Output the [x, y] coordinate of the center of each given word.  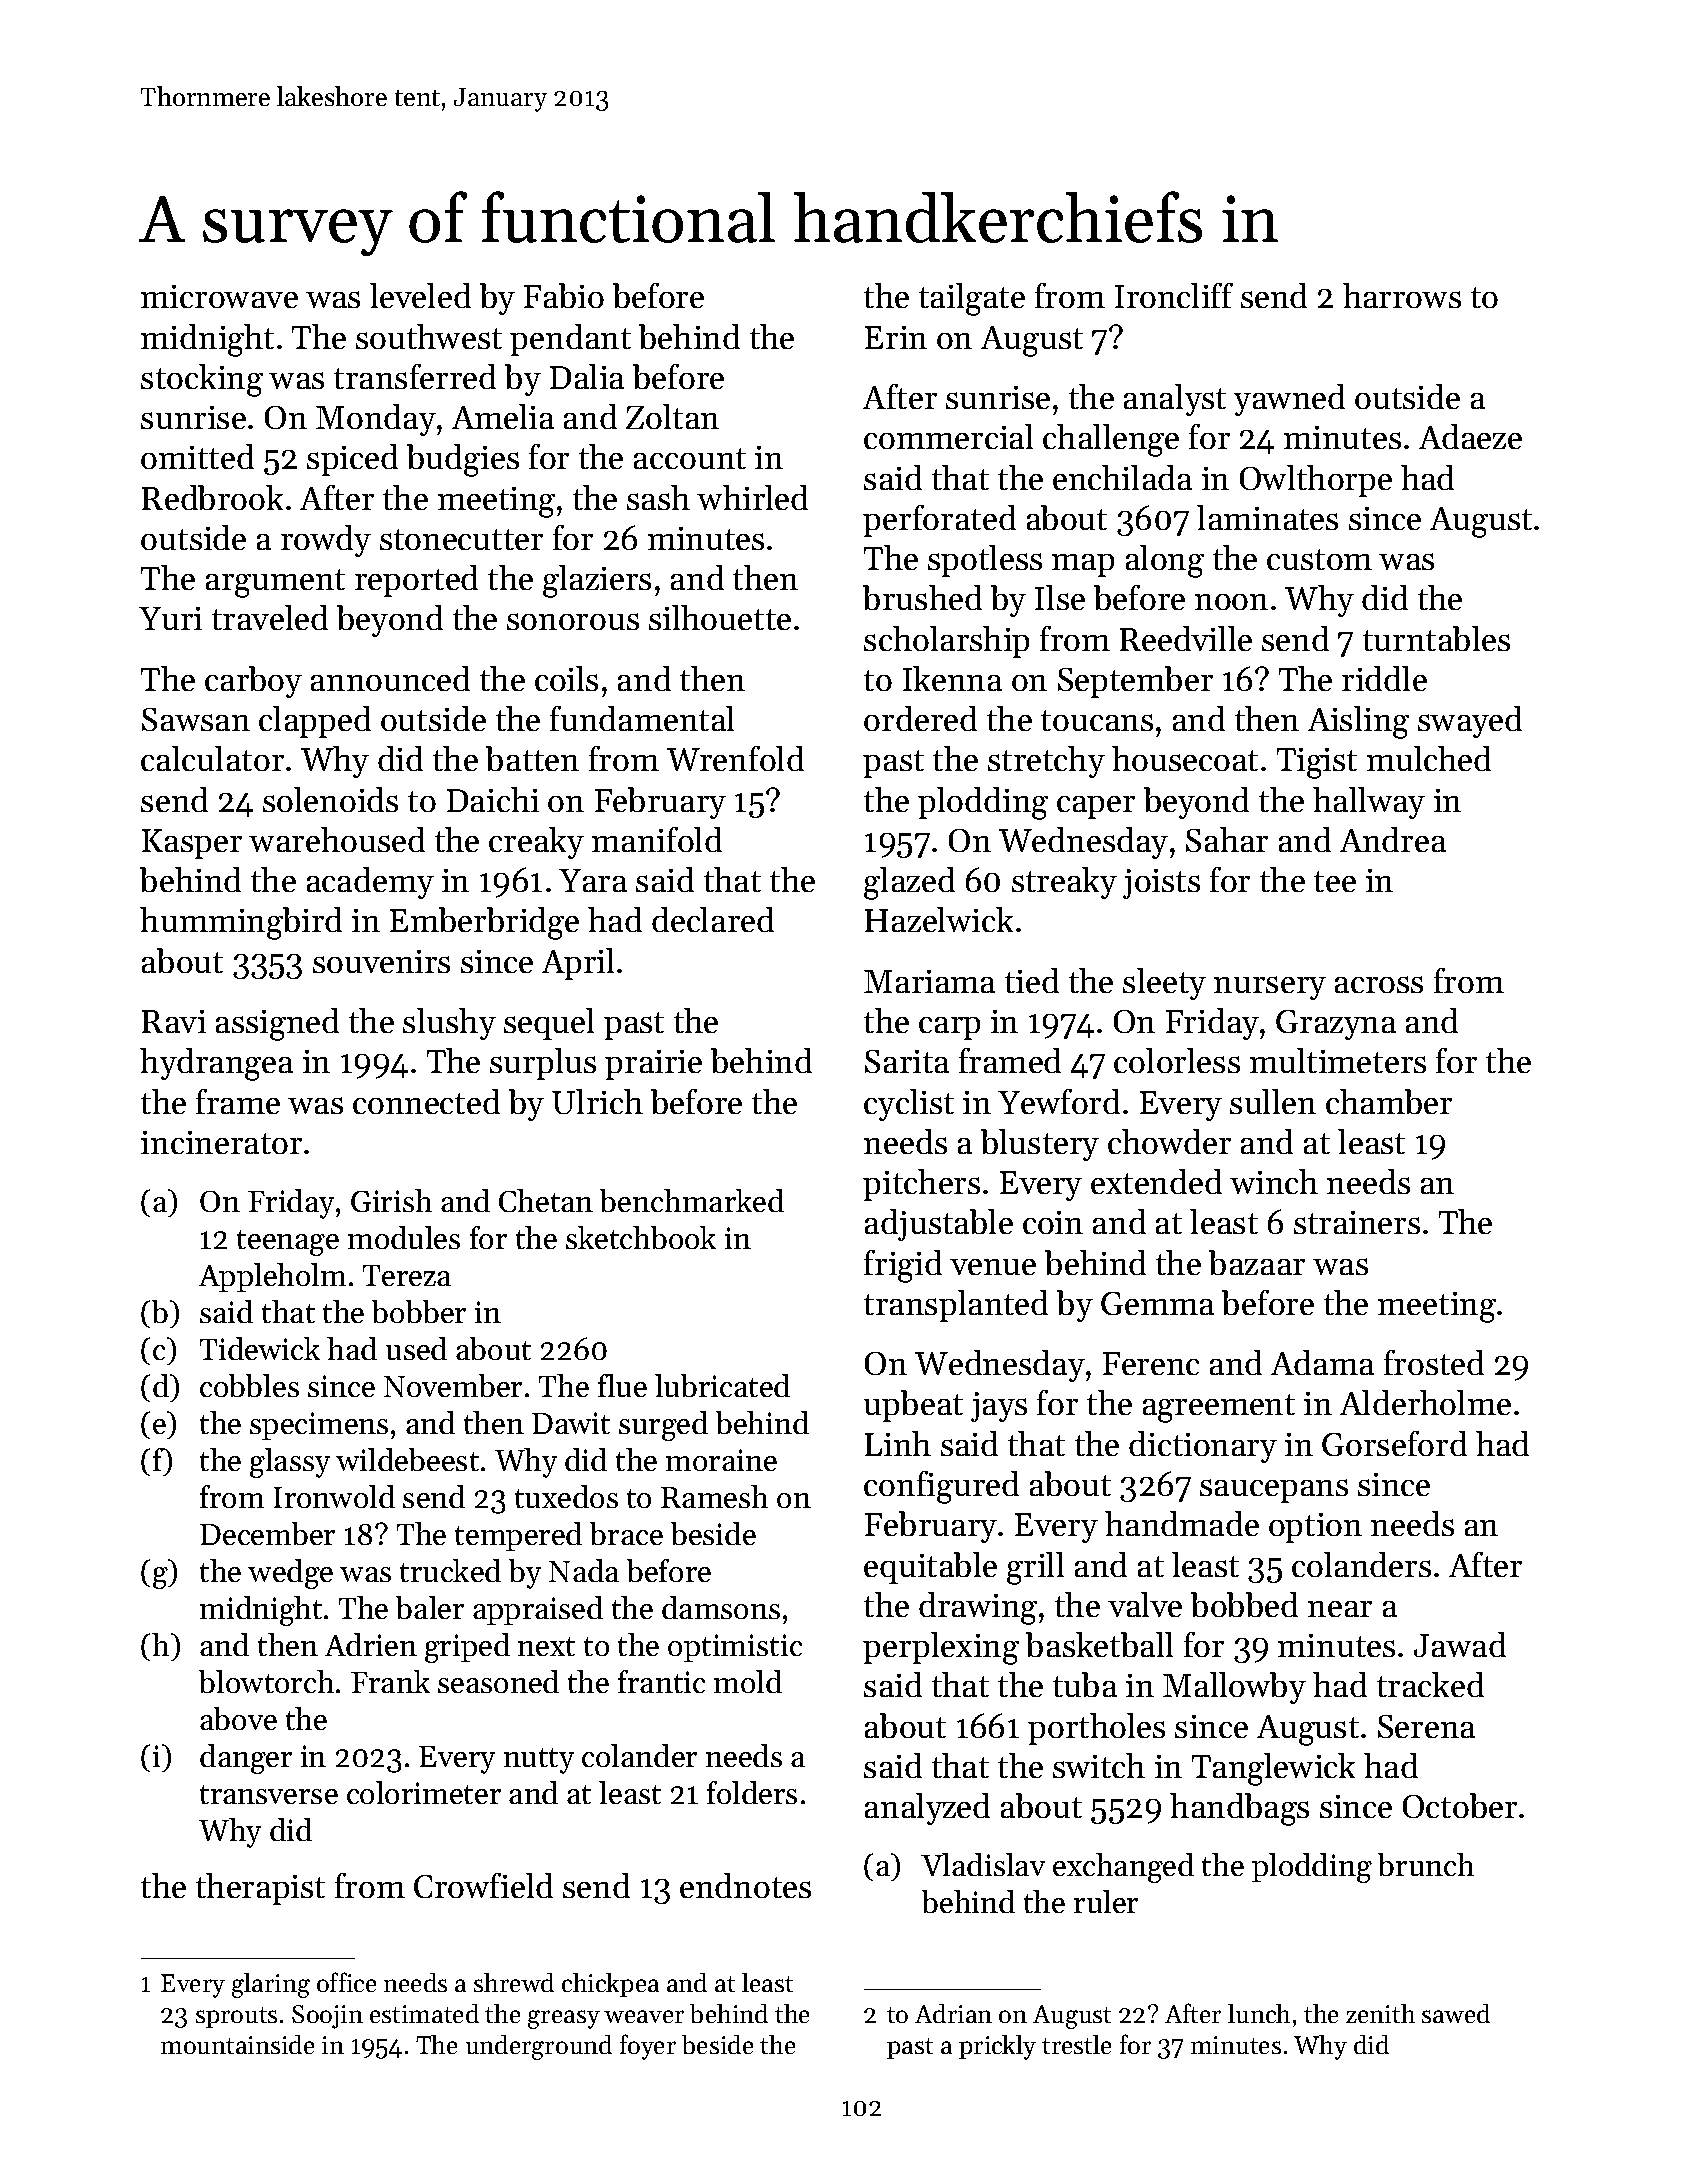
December [267, 1533]
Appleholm [272, 1277]
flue [622, 1385]
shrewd [514, 1982]
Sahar [1227, 839]
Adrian [953, 2013]
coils [566, 678]
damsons [721, 1607]
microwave [219, 296]
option [1315, 1528]
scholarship [946, 642]
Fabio [564, 295]
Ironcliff [1174, 295]
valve [1145, 1604]
